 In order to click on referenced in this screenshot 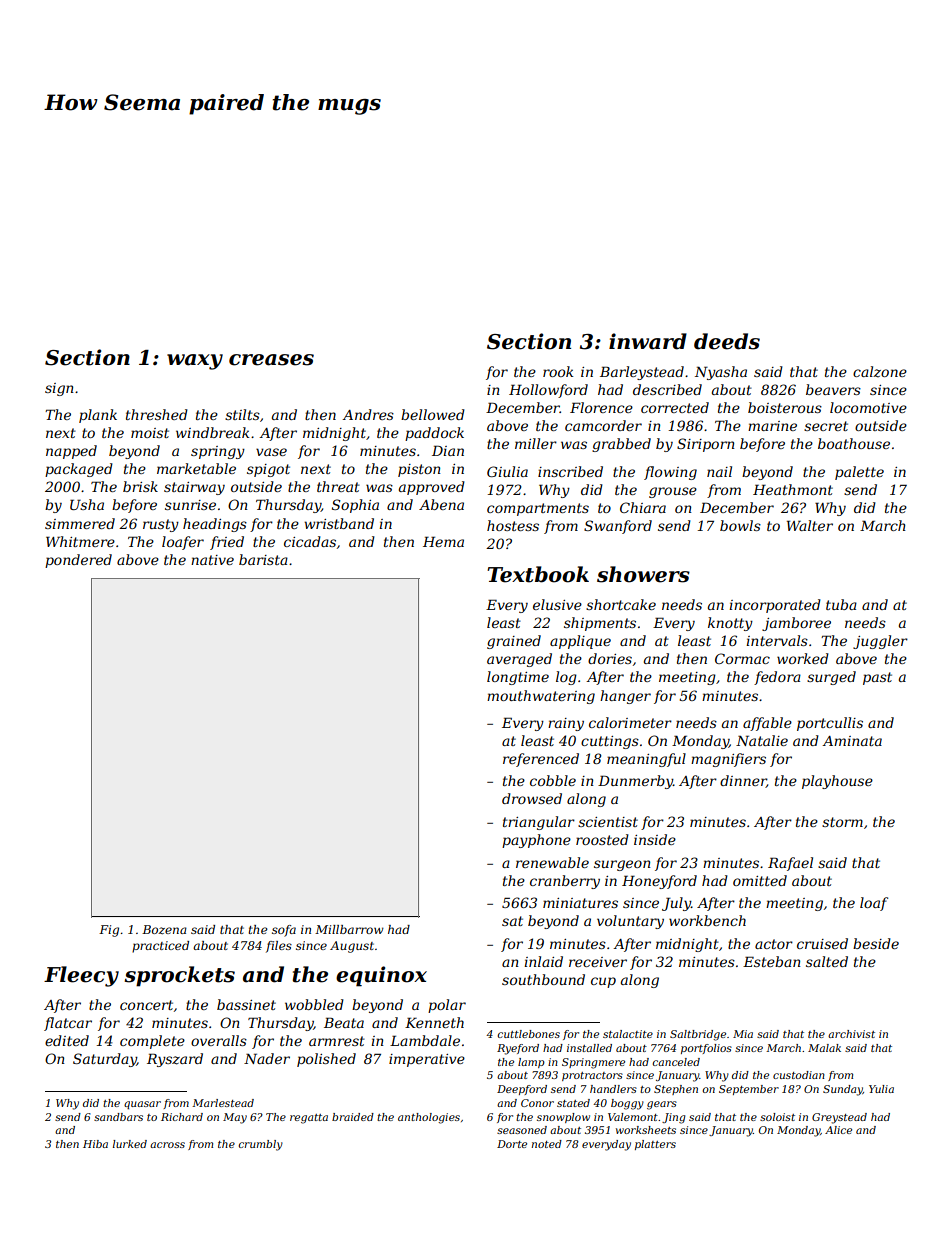, I will do `click(541, 760)`.
